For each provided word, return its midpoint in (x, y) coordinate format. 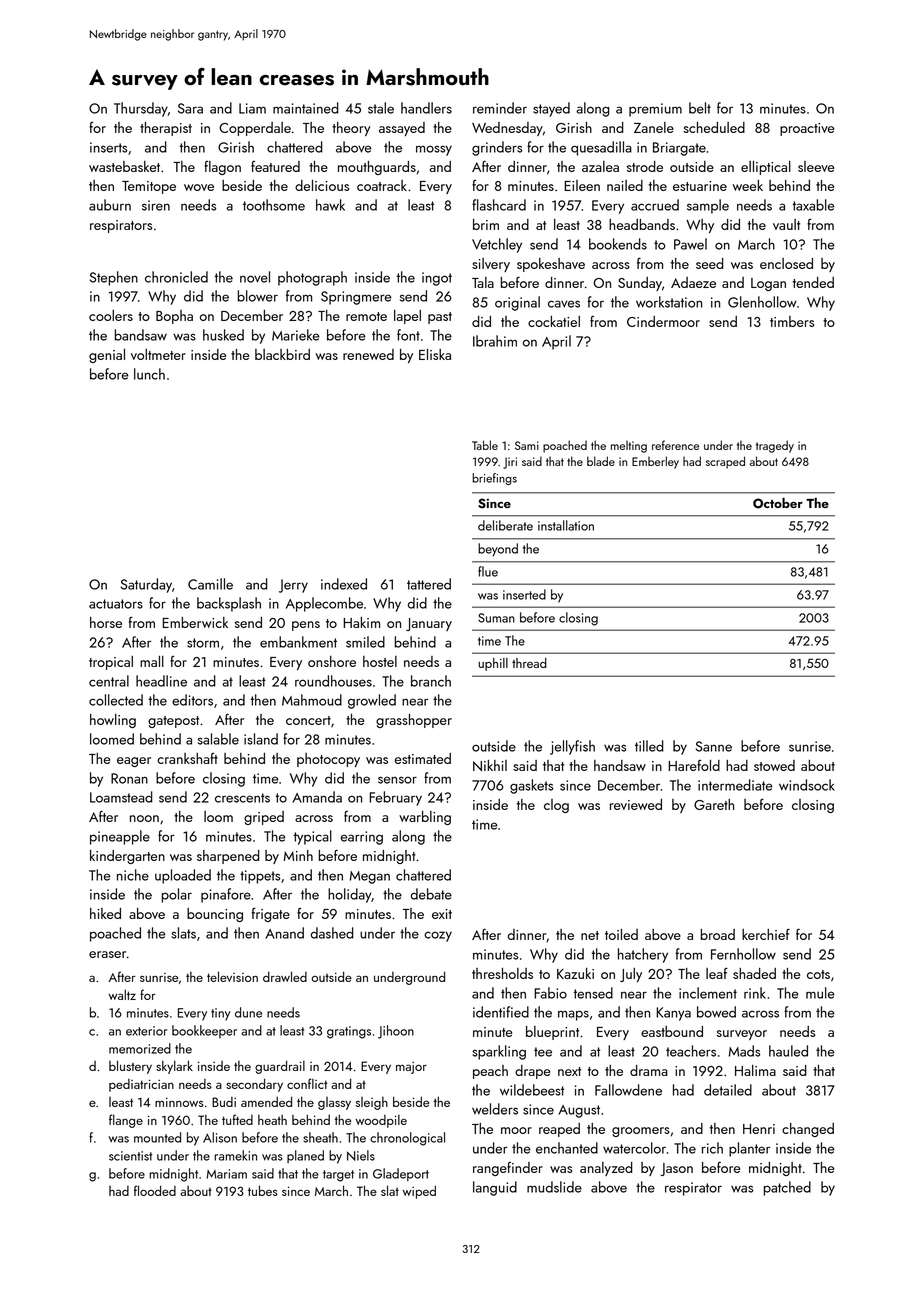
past (440, 318)
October (778, 503)
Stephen (114, 278)
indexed (344, 584)
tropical (111, 663)
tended (813, 282)
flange (126, 1121)
